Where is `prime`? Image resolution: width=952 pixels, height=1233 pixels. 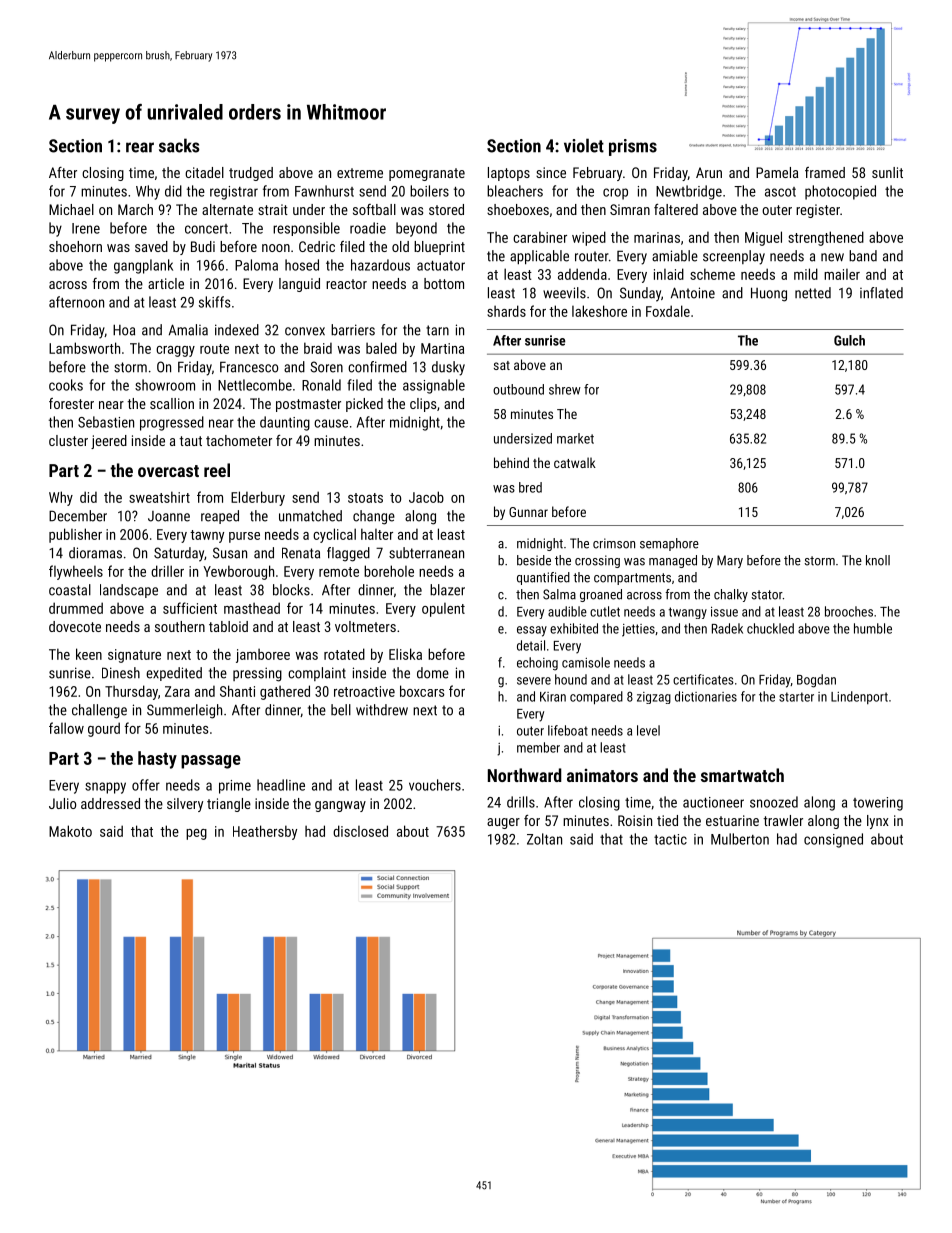
prime is located at coordinates (235, 787).
